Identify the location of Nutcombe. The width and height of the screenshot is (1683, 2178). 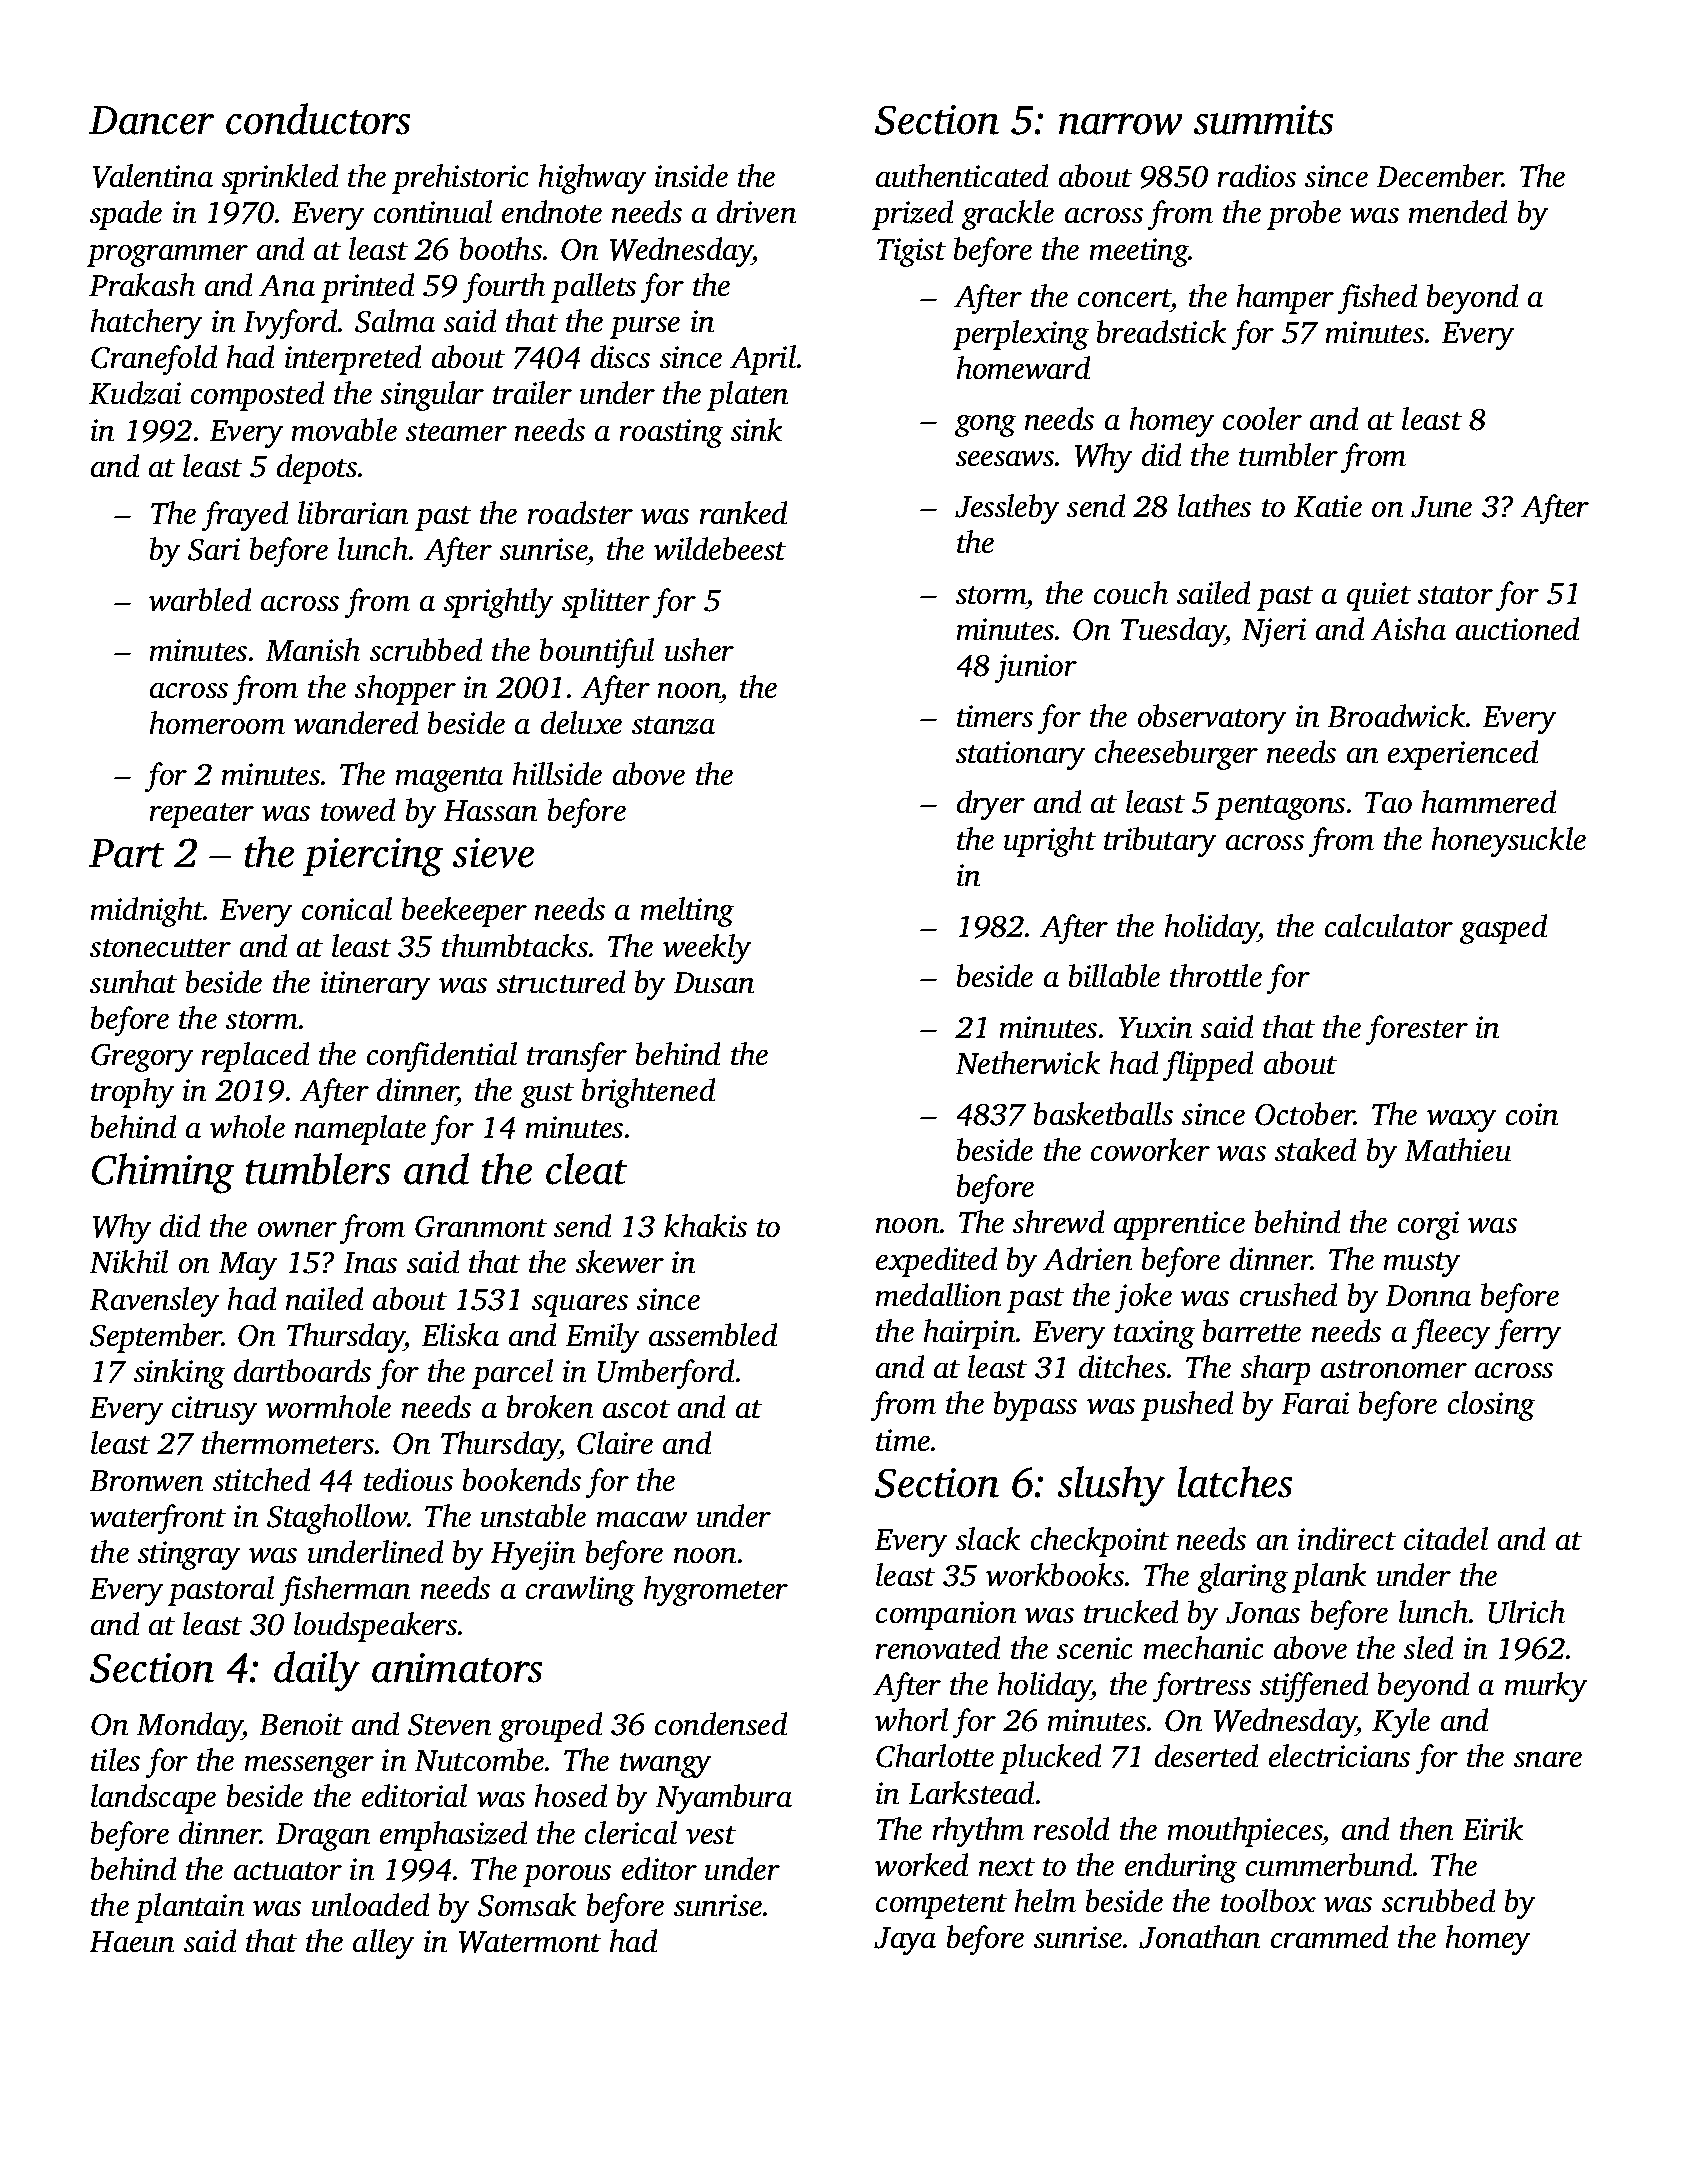
(479, 1759).
